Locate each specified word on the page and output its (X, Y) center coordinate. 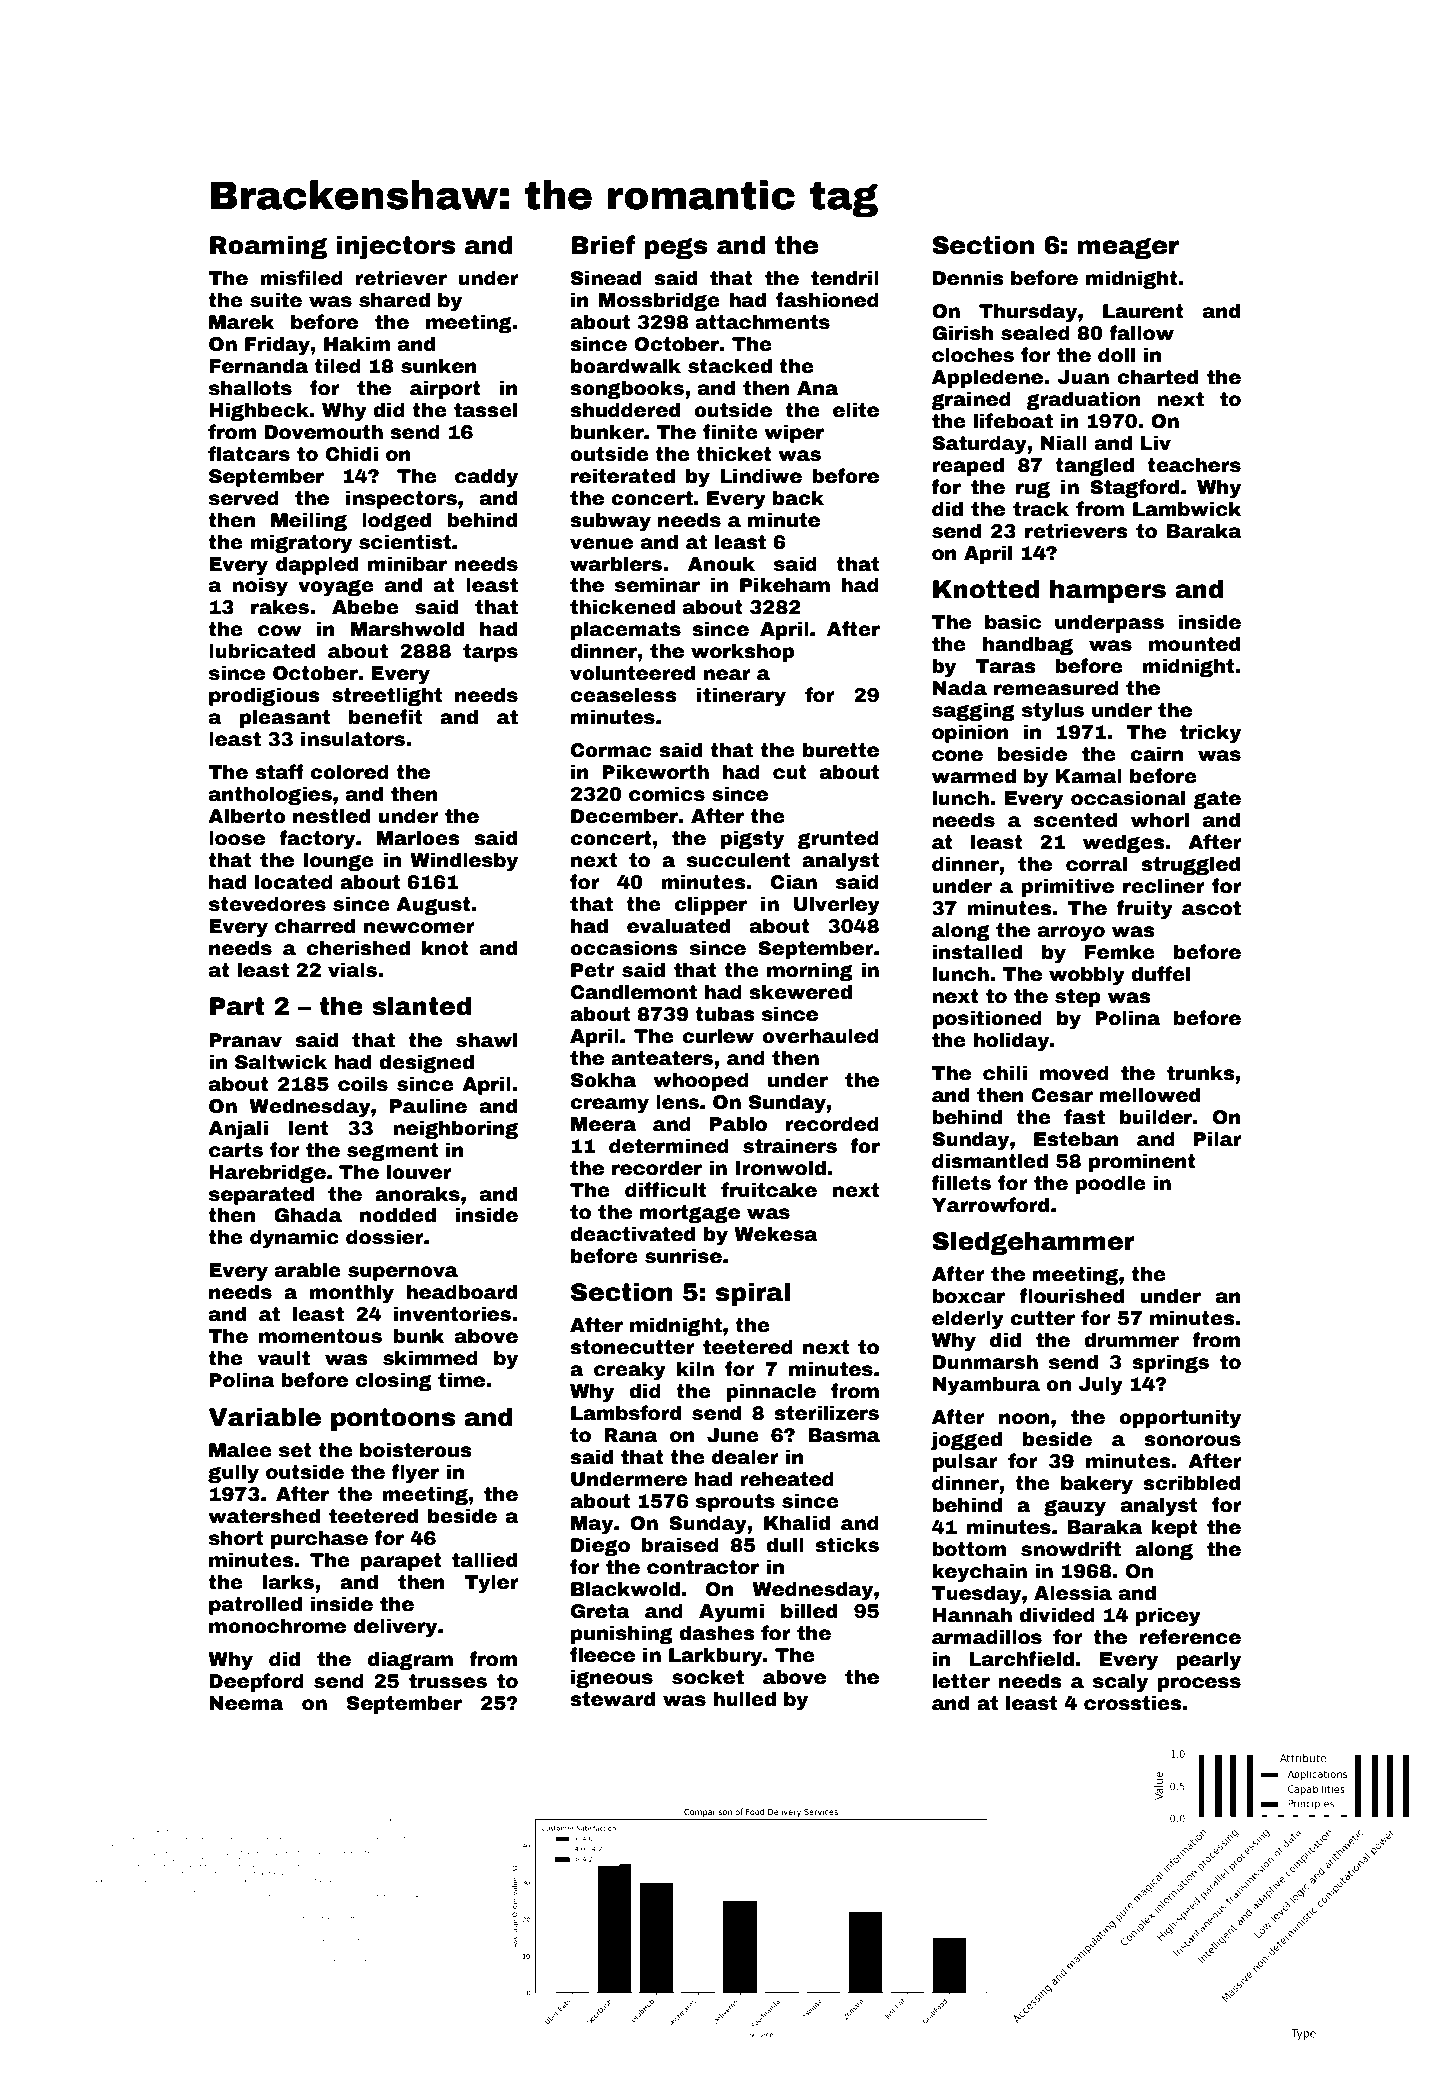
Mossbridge (659, 301)
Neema (246, 1703)
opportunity (1180, 1419)
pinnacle (771, 1392)
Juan (1083, 377)
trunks (1201, 1073)
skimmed (430, 1358)
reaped (968, 466)
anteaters (662, 1058)
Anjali (238, 1130)
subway (610, 521)
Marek (241, 322)
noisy (260, 586)
